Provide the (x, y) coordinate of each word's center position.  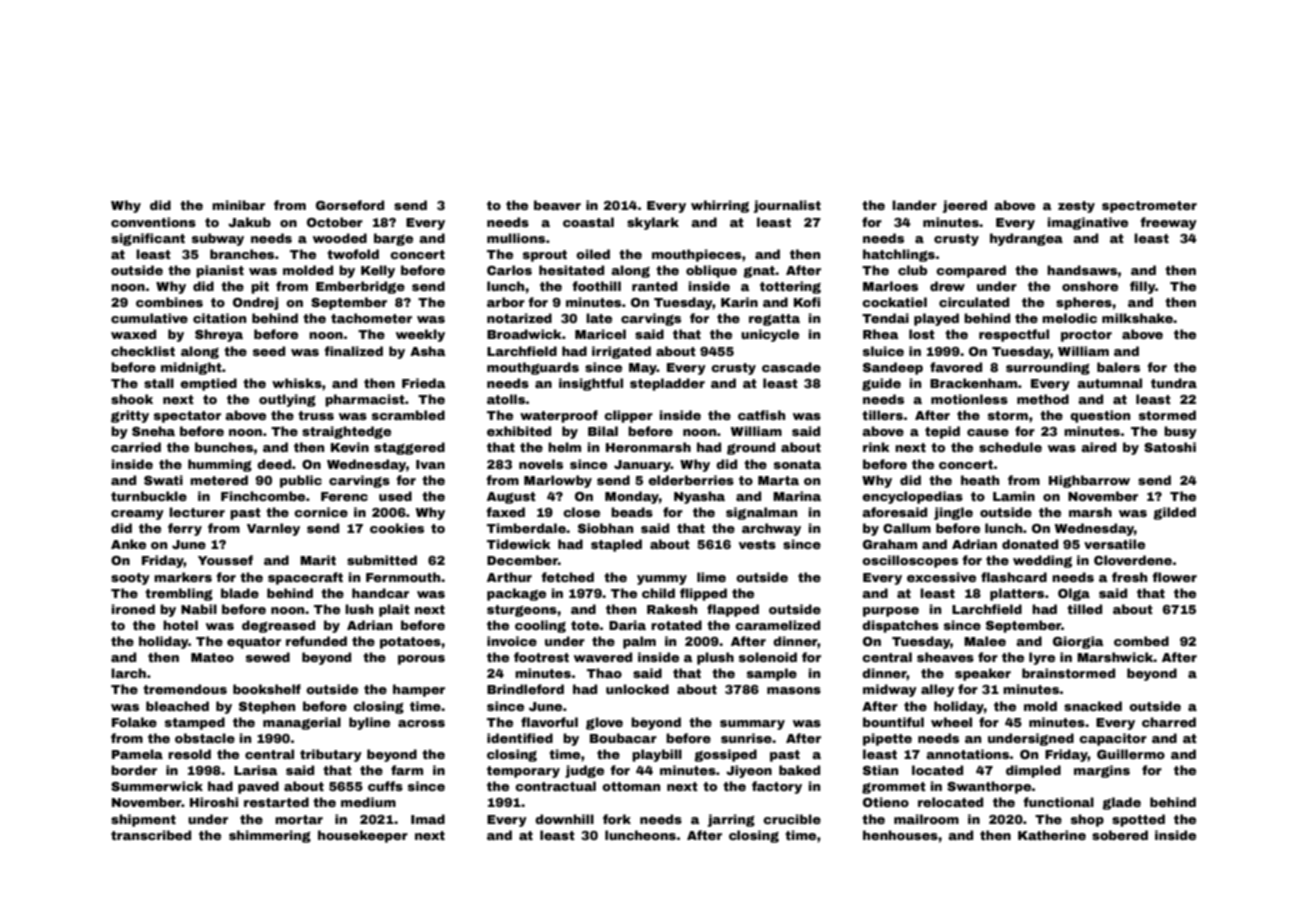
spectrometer (1149, 207)
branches (242, 254)
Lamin (1014, 496)
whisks (297, 383)
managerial (302, 723)
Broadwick (524, 334)
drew (947, 286)
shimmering (270, 836)
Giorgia (1078, 642)
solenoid (768, 657)
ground (751, 448)
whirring (720, 206)
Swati (163, 480)
